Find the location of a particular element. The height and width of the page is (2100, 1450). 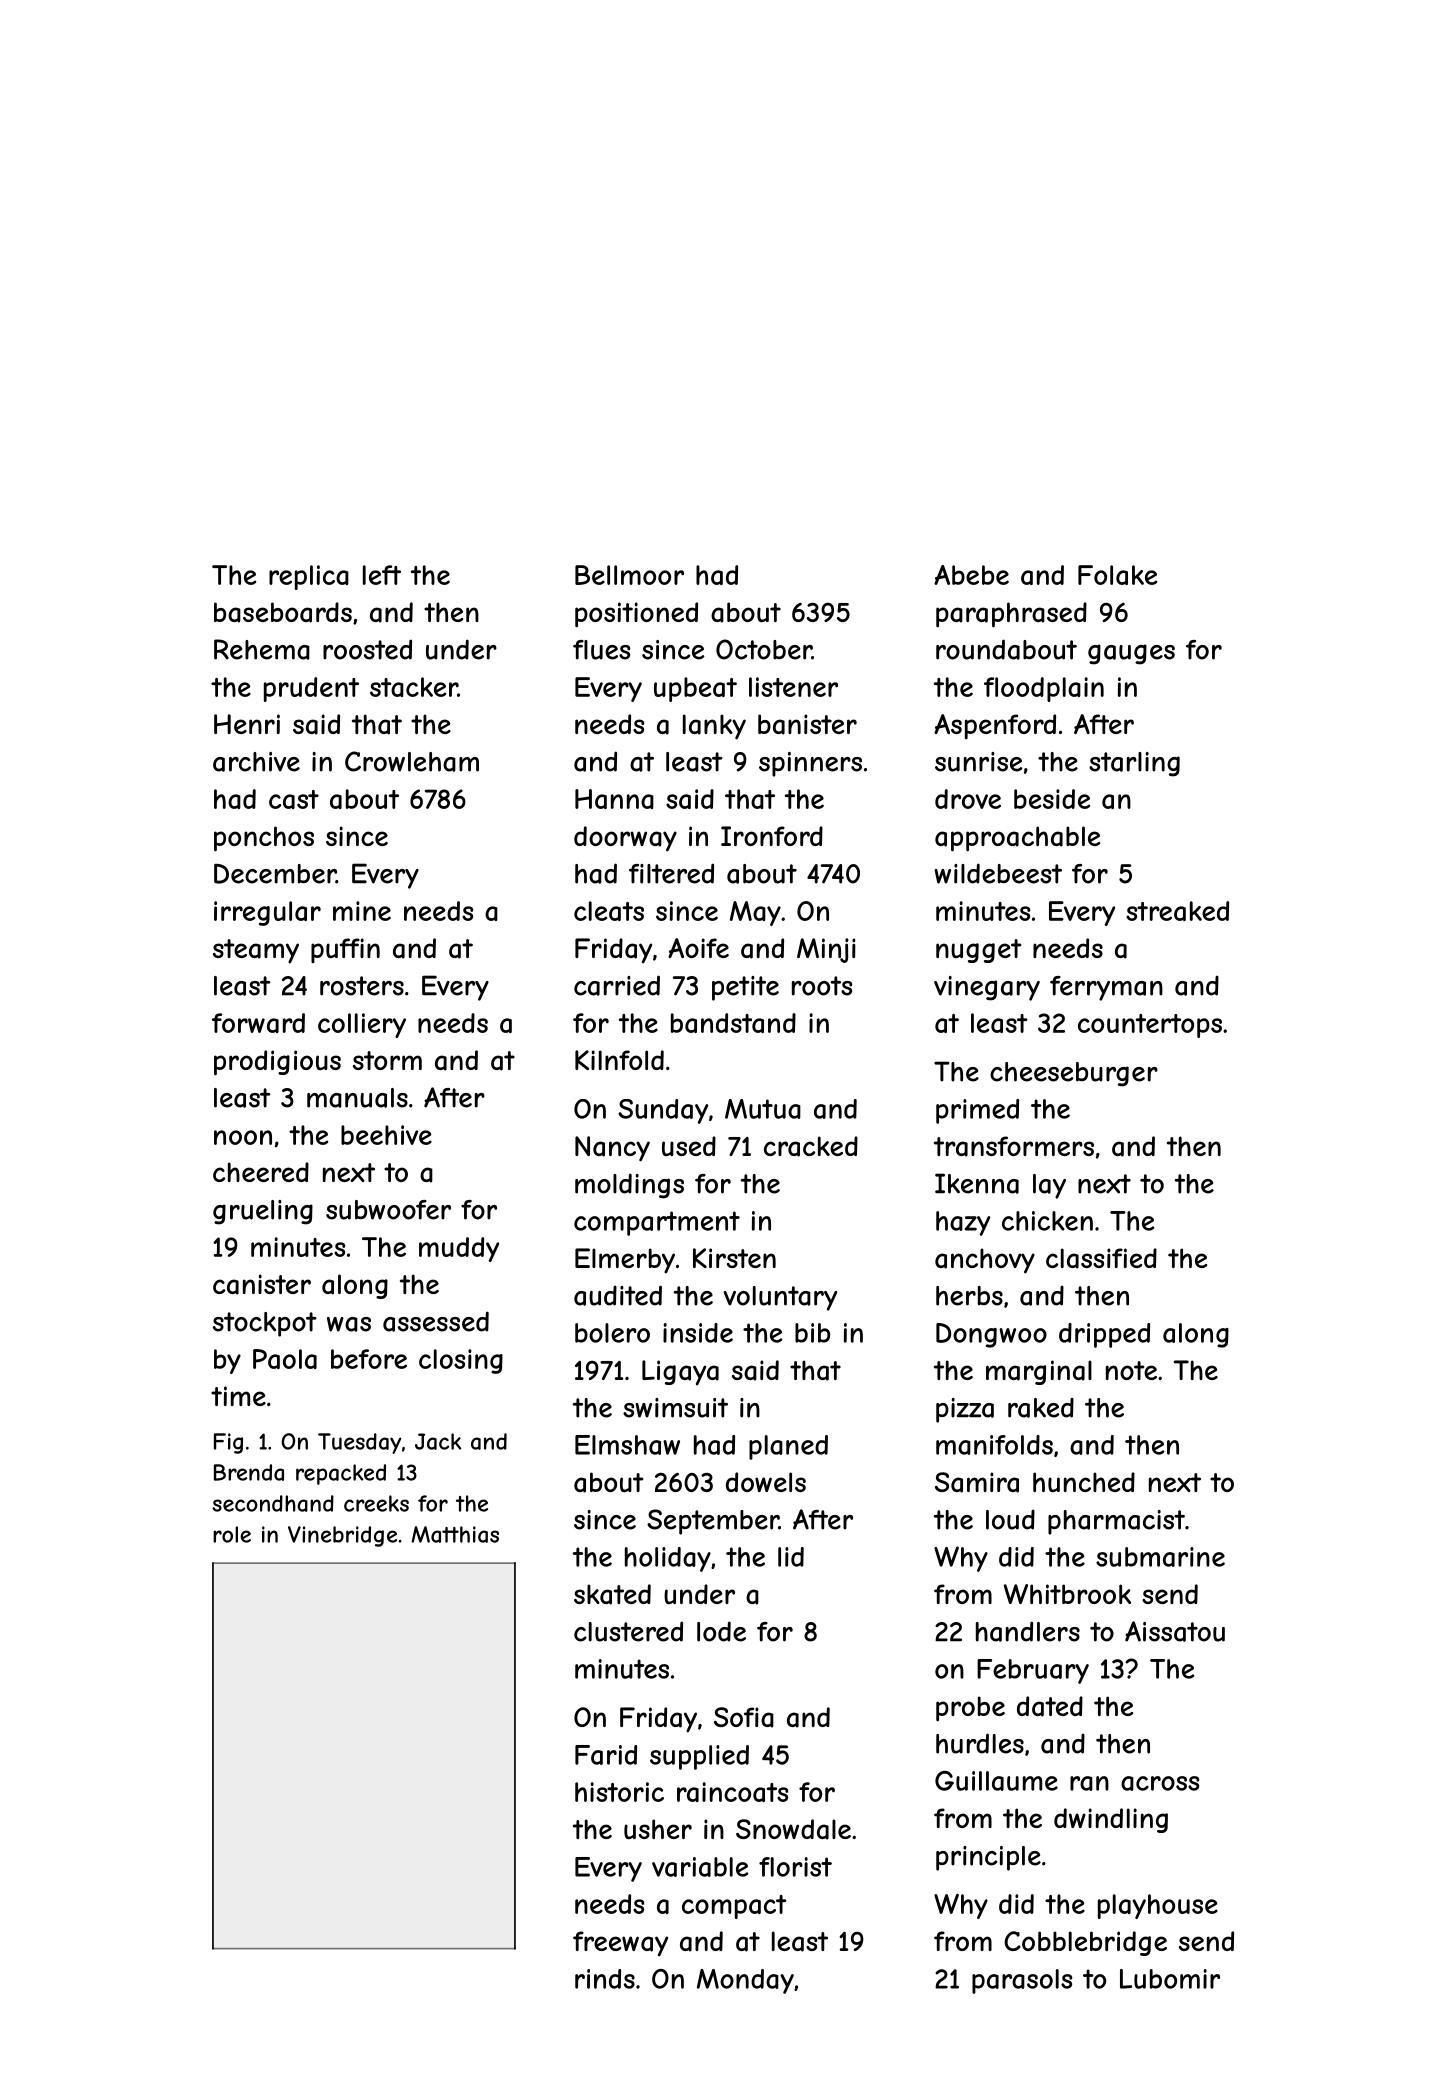

ponchos is located at coordinates (264, 839).
